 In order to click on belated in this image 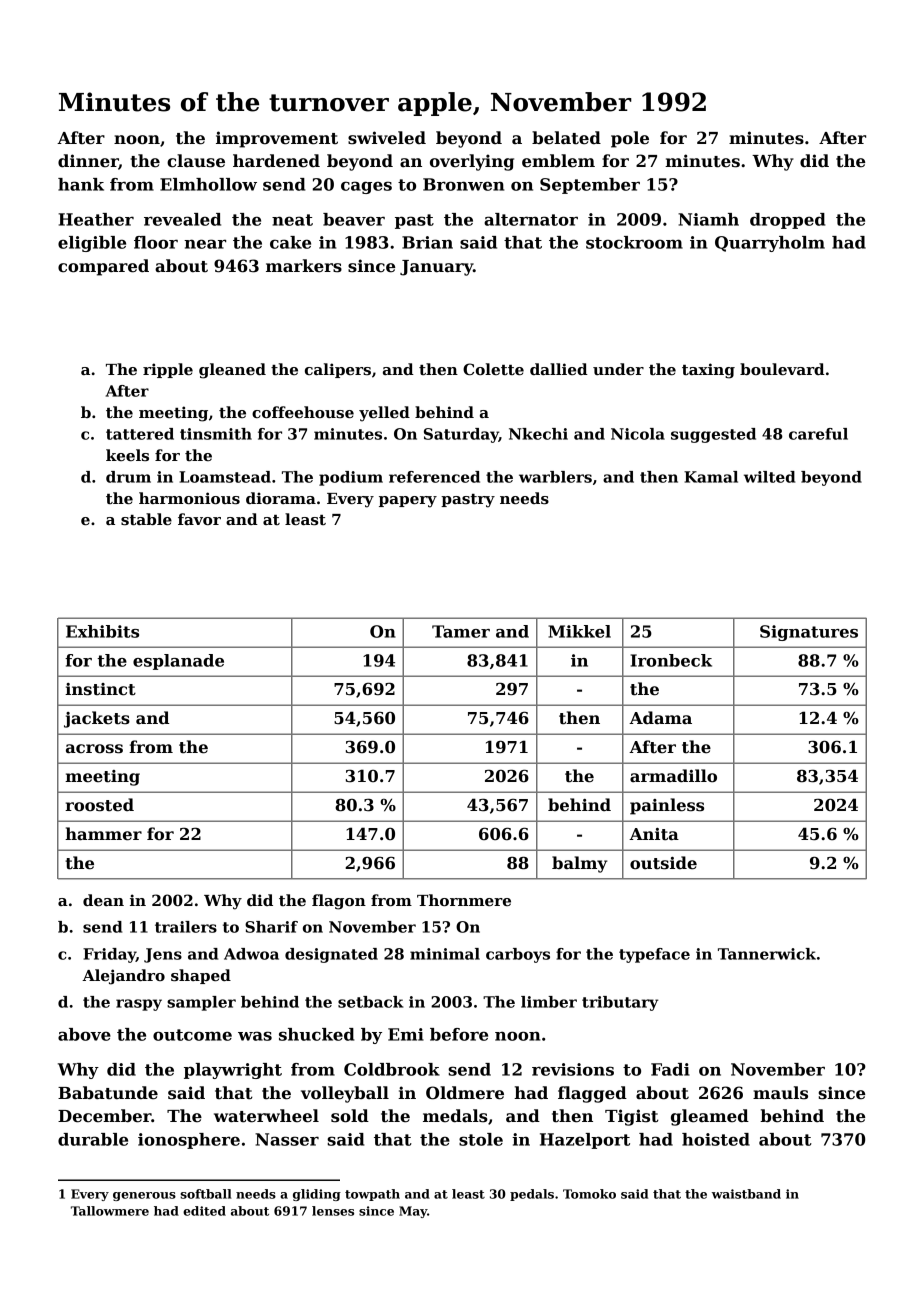, I will do `click(566, 138)`.
